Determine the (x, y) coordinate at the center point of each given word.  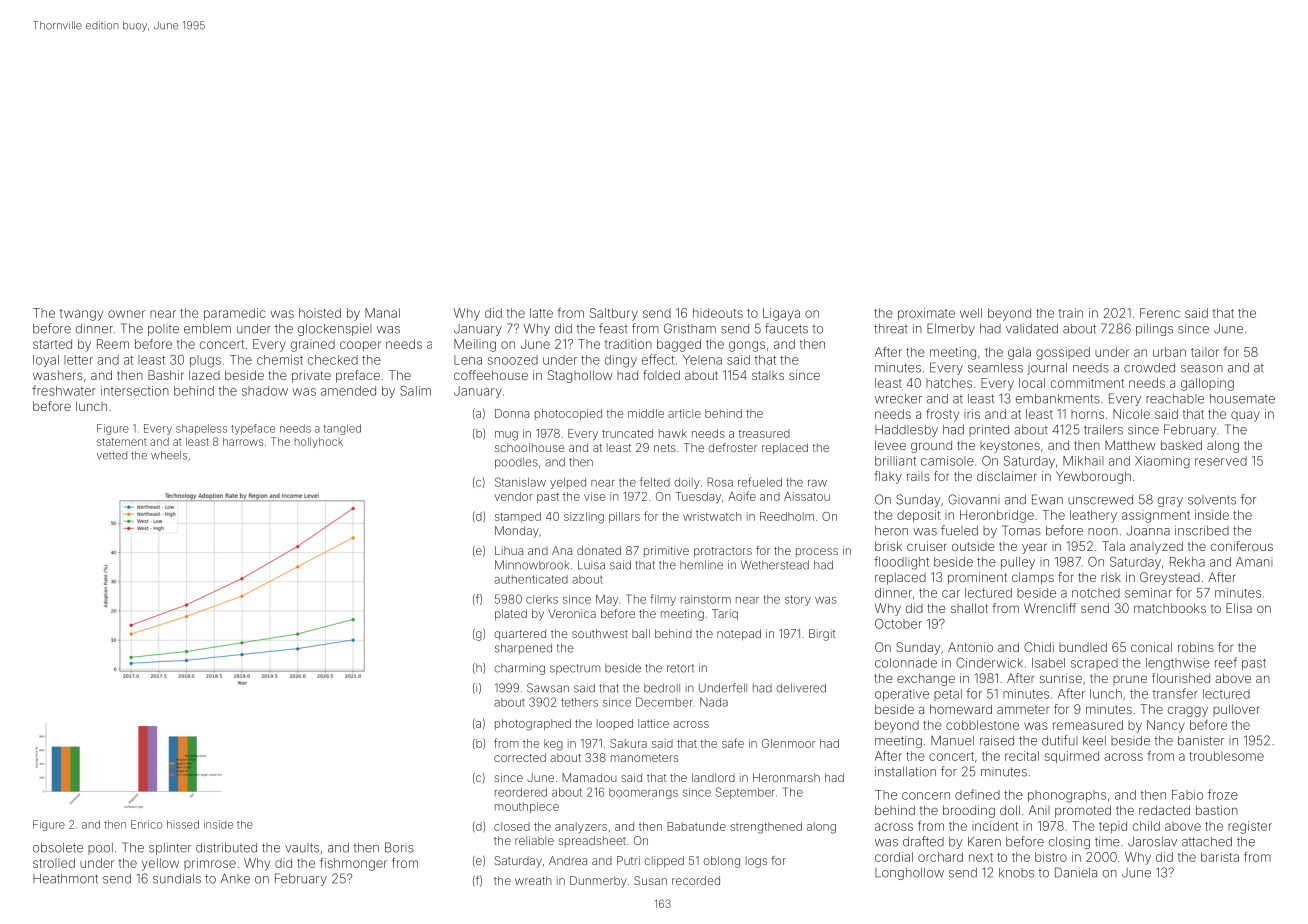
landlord (713, 777)
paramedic (235, 314)
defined (977, 794)
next (981, 857)
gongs (747, 346)
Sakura (628, 743)
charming (520, 669)
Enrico (146, 824)
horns (1087, 414)
